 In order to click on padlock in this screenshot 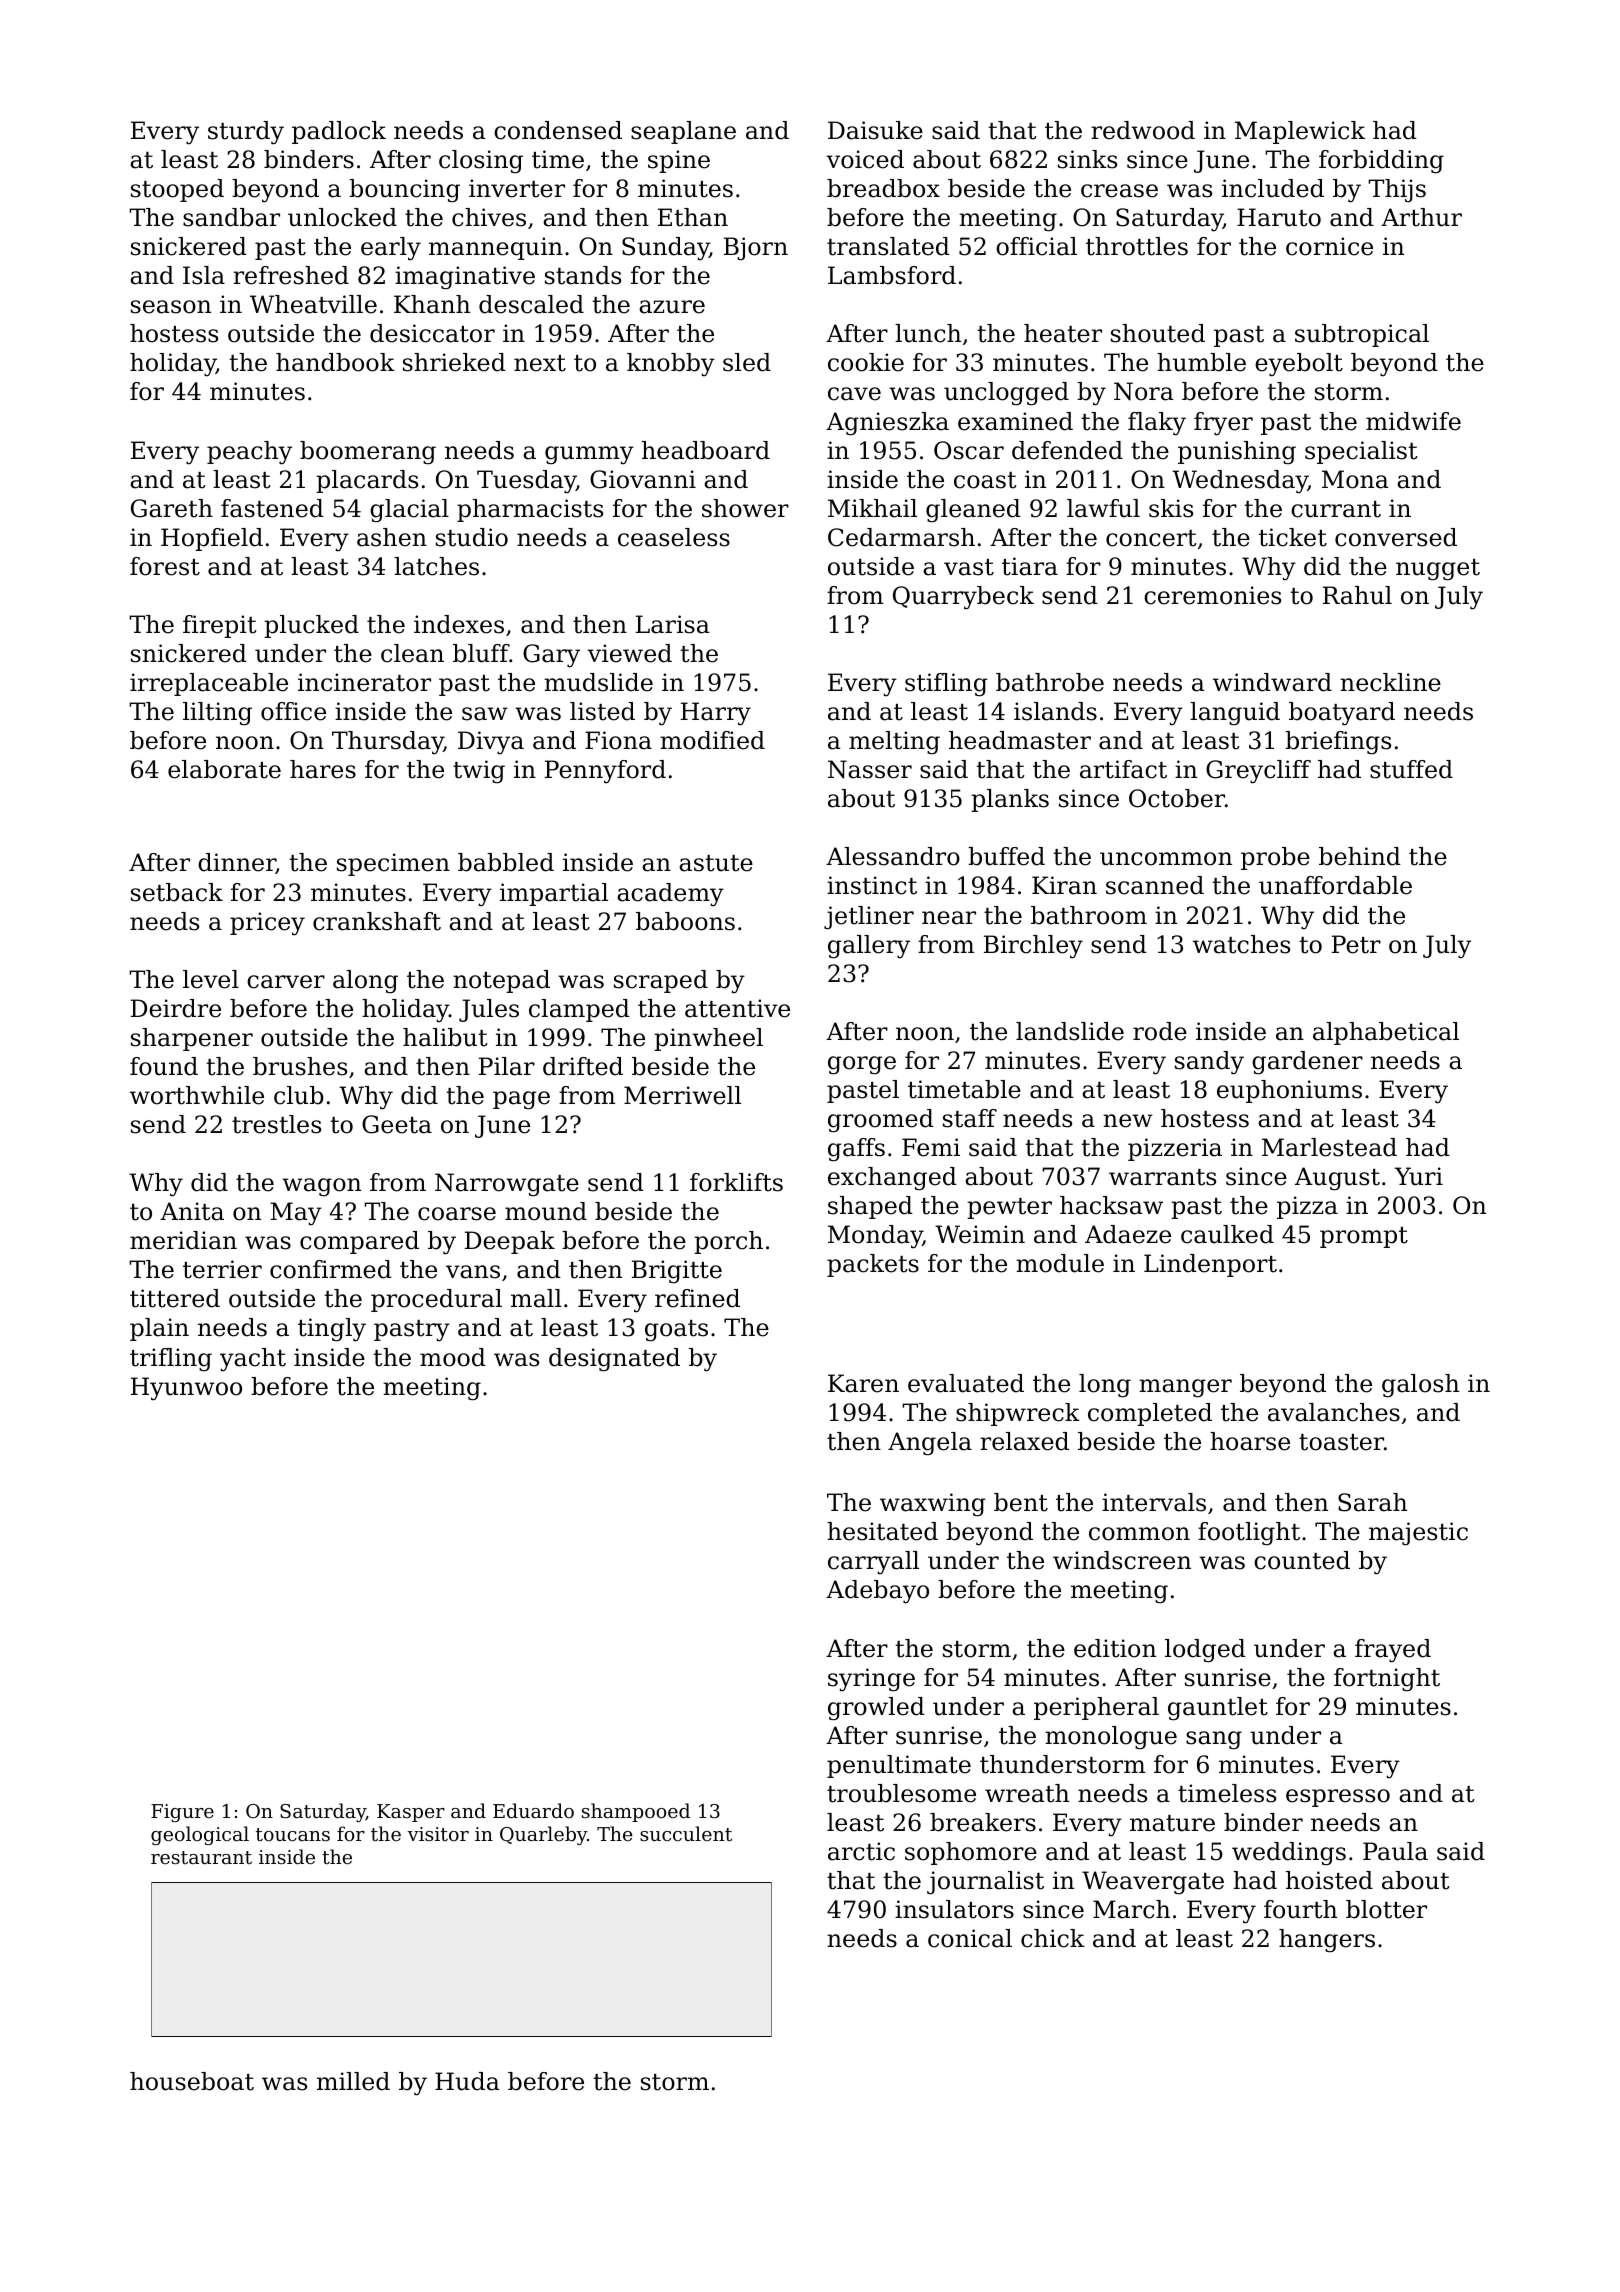, I will do `click(339, 132)`.
